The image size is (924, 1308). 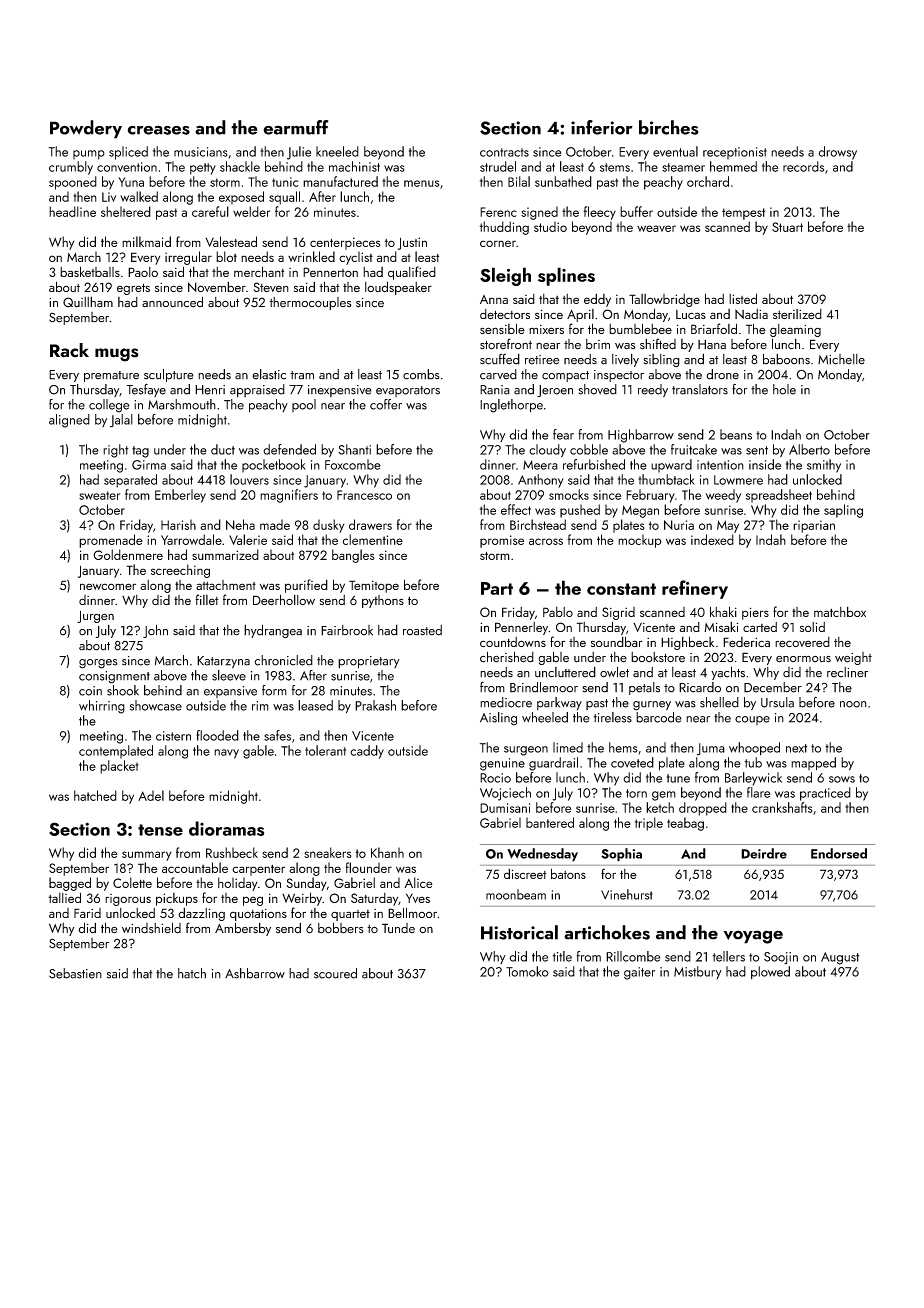 What do you see at coordinates (553, 764) in the screenshot?
I see `guardrail` at bounding box center [553, 764].
